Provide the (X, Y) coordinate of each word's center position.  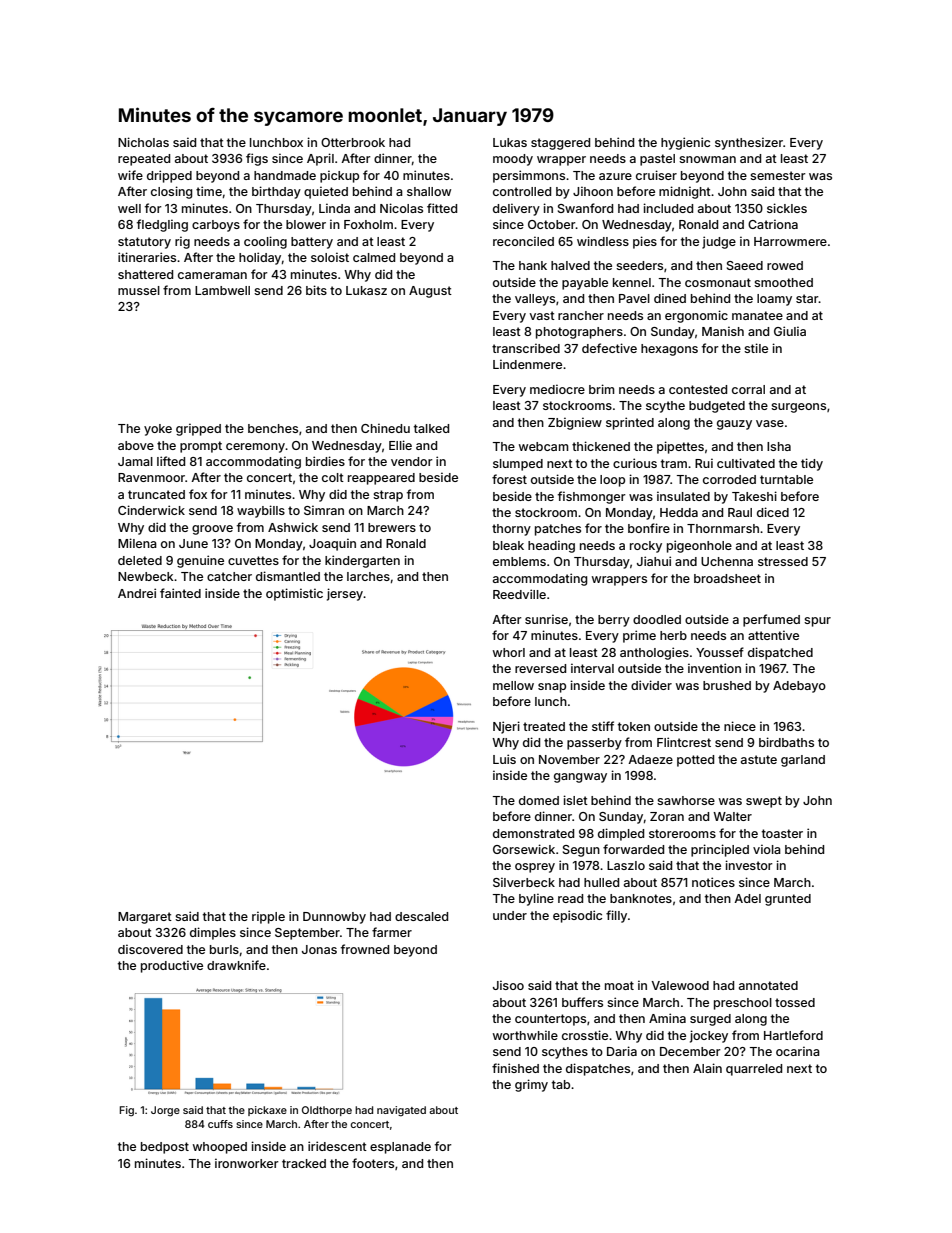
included (668, 208)
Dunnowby (334, 918)
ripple (268, 917)
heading (551, 546)
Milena (137, 543)
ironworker (247, 1163)
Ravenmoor (151, 477)
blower (306, 224)
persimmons (529, 176)
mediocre (557, 389)
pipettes (680, 447)
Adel (747, 898)
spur (817, 622)
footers (373, 1163)
